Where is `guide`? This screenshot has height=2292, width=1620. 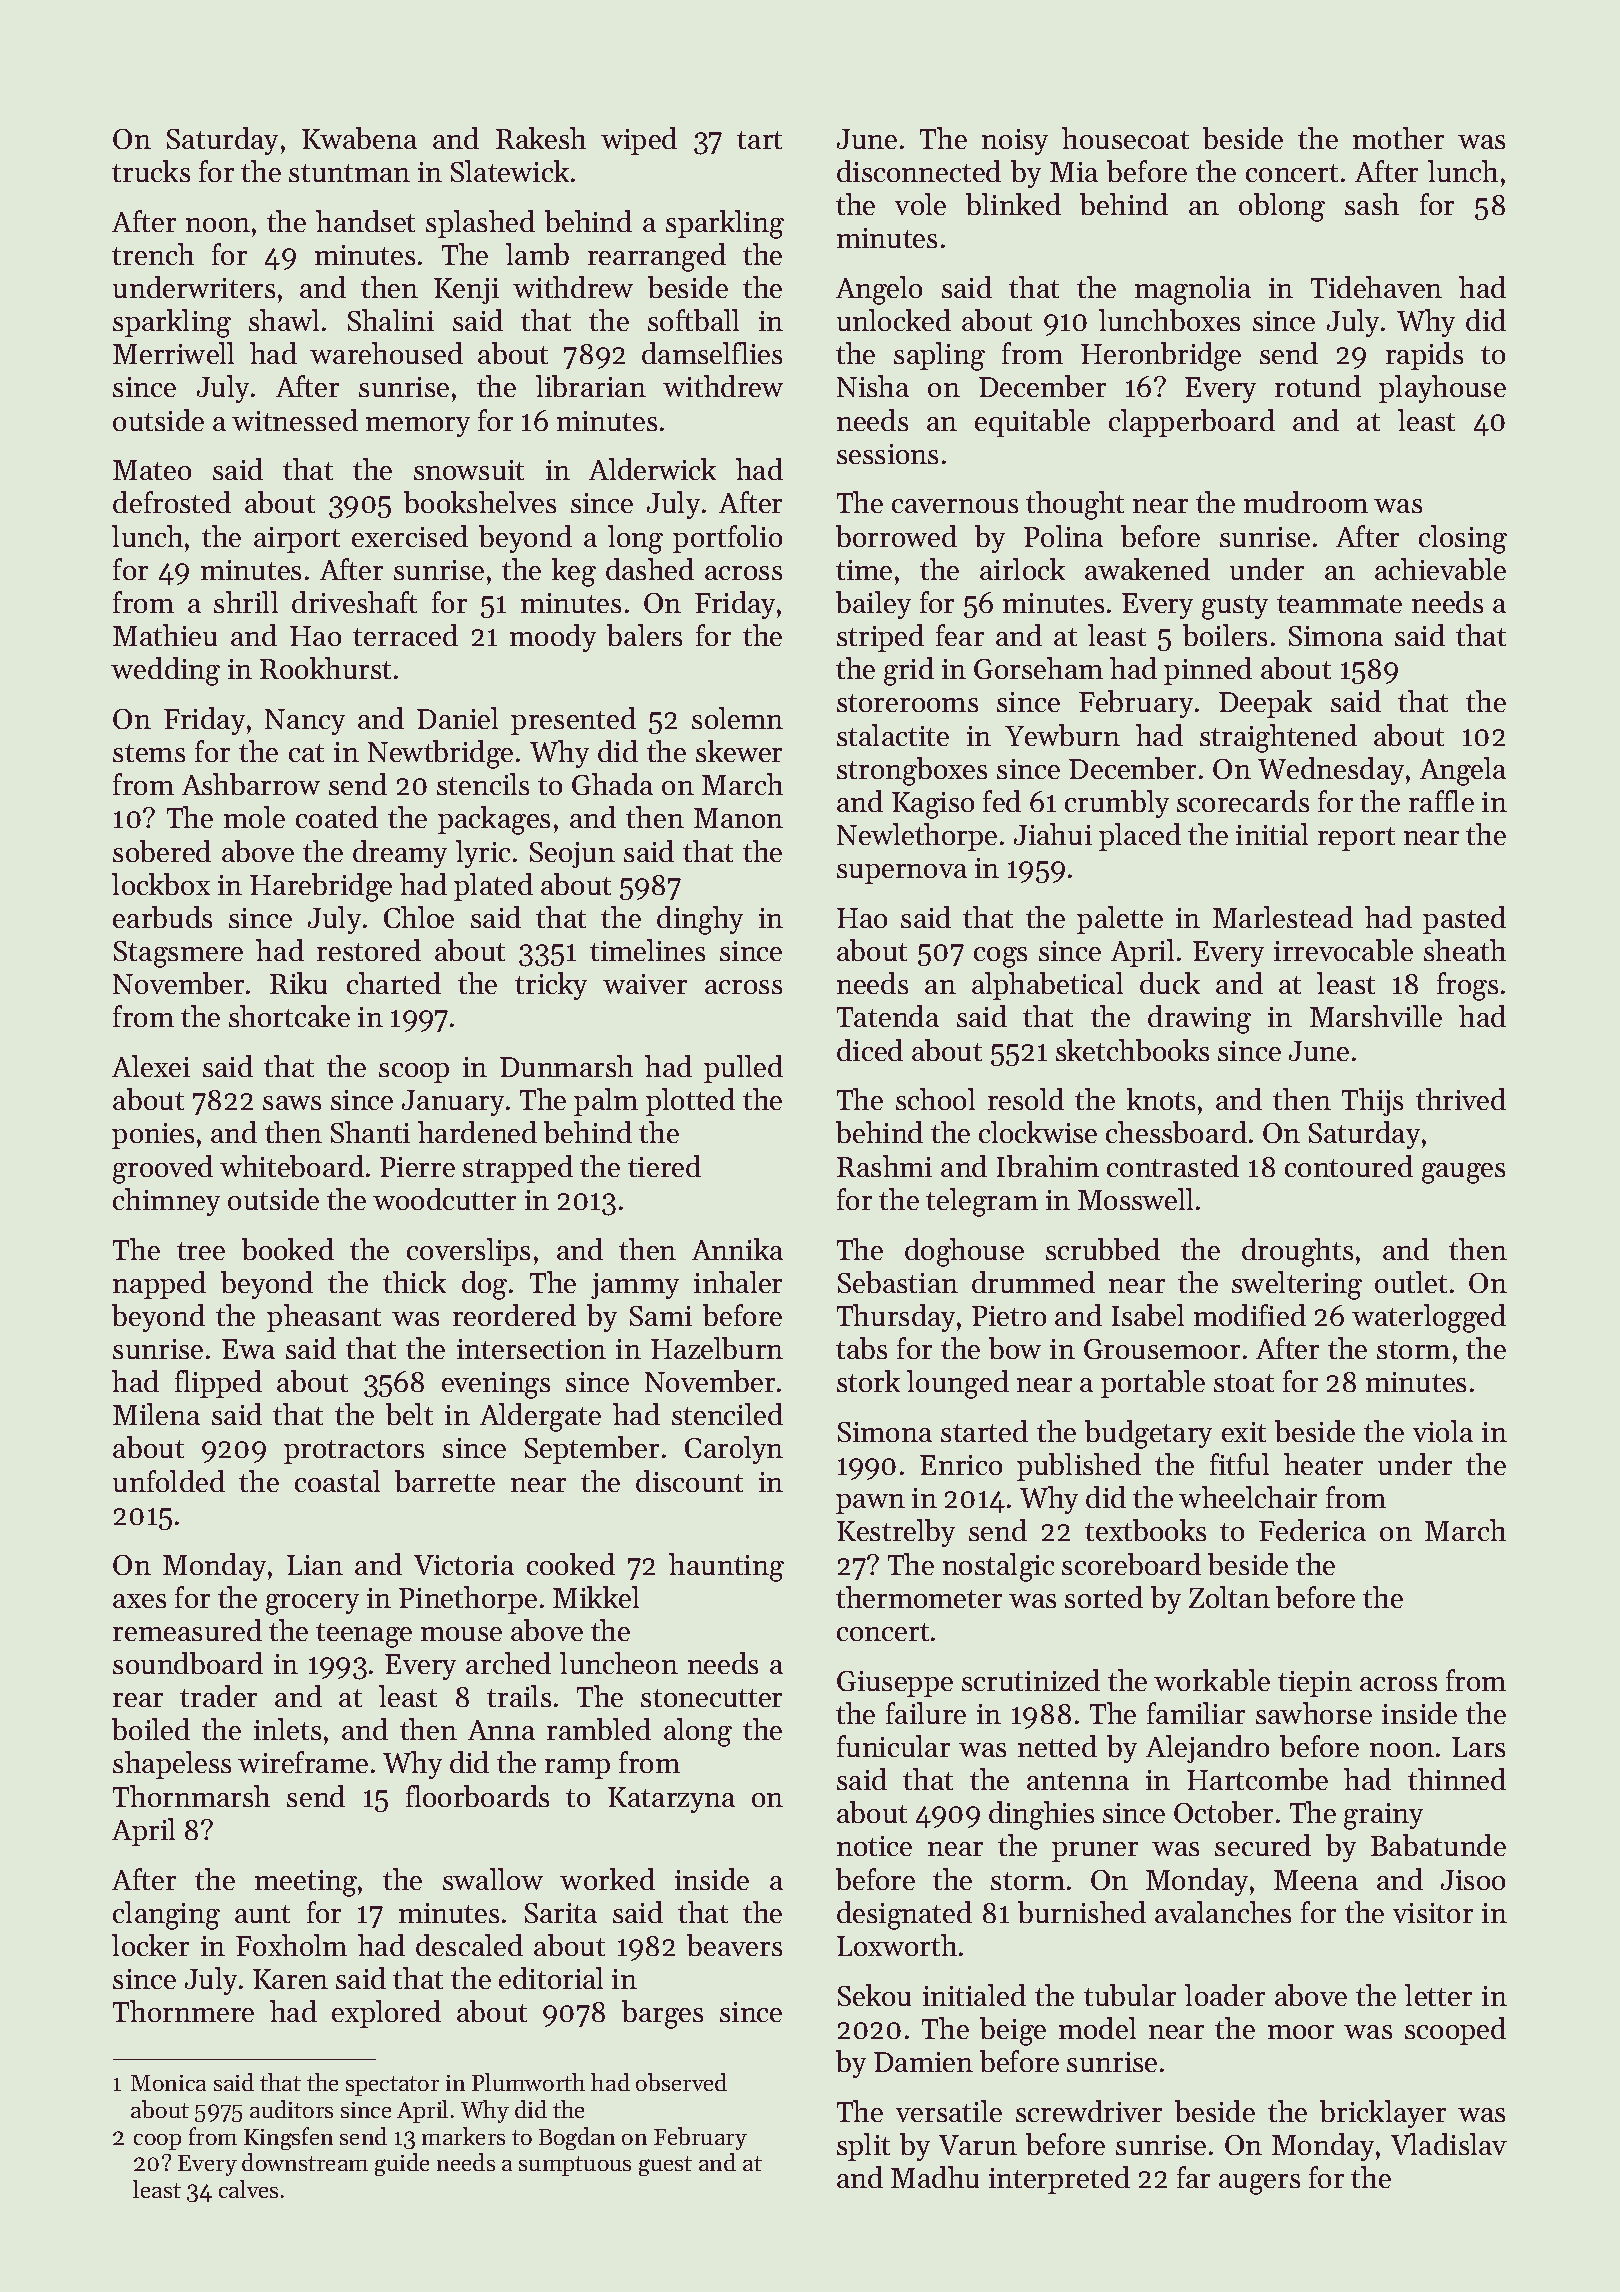 guide is located at coordinates (402, 2164).
